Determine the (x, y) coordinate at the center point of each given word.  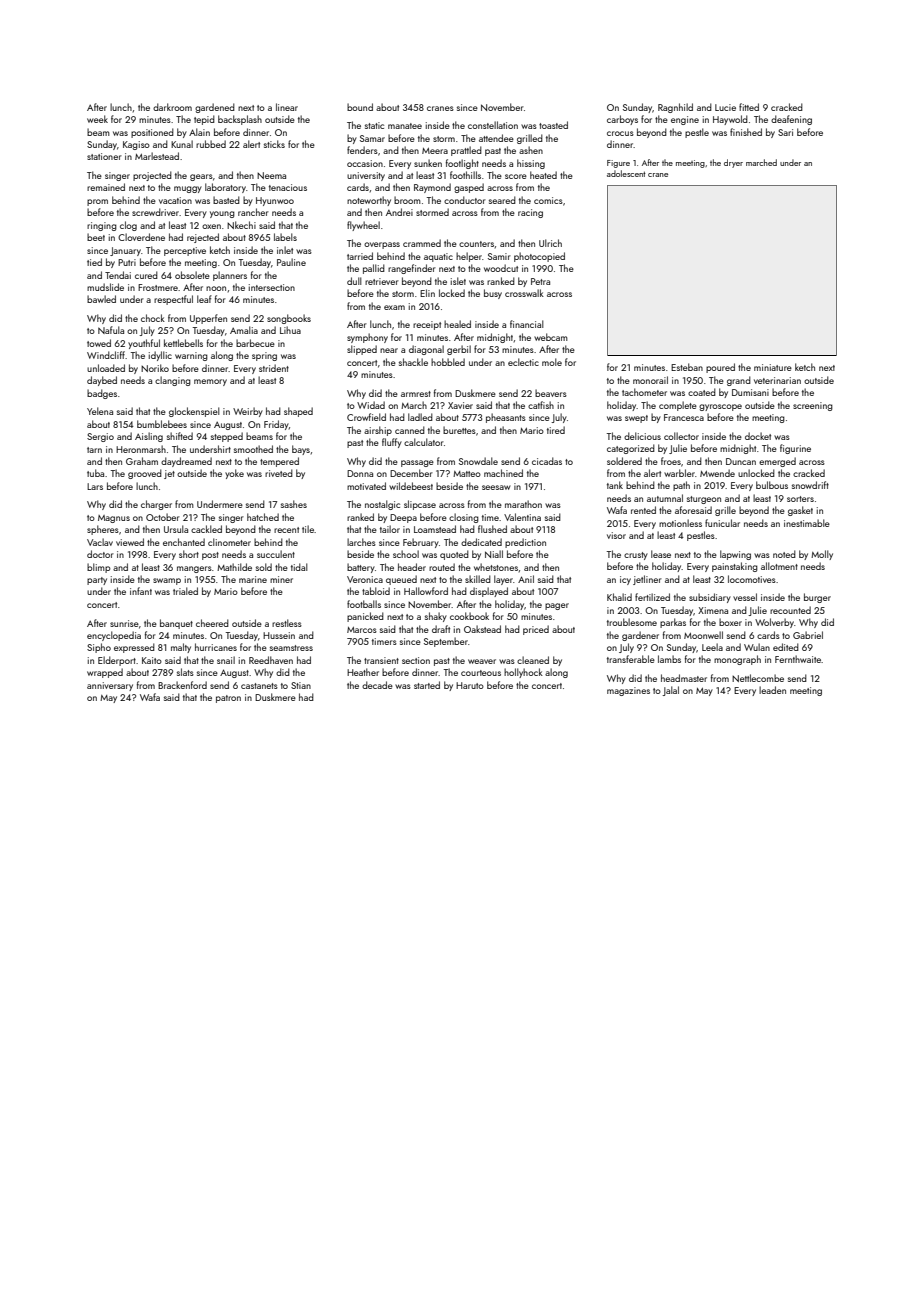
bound (360, 107)
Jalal (670, 691)
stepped (227, 437)
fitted (749, 107)
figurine (795, 449)
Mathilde (234, 567)
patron (228, 699)
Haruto (470, 685)
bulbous (772, 485)
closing (464, 518)
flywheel (363, 226)
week (97, 119)
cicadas (547, 461)
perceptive (185, 251)
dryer (733, 163)
